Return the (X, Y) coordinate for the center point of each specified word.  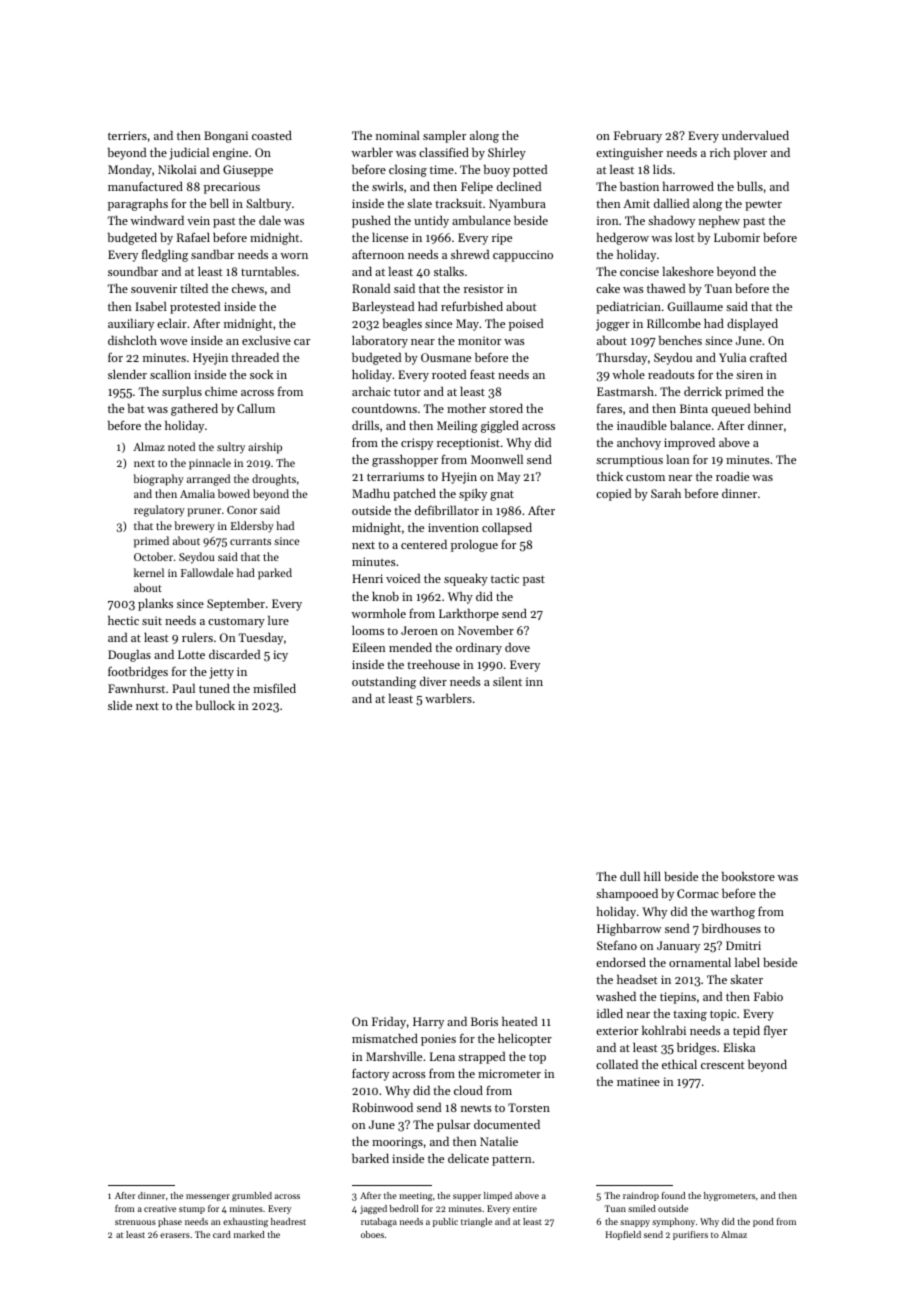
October (153, 556)
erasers (175, 1235)
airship (265, 448)
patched (414, 494)
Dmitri (743, 945)
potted (530, 171)
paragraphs (138, 205)
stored (506, 408)
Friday (389, 1023)
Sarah (666, 493)
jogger (613, 325)
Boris (484, 1021)
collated (617, 1064)
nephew (719, 222)
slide (120, 705)
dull (630, 876)
